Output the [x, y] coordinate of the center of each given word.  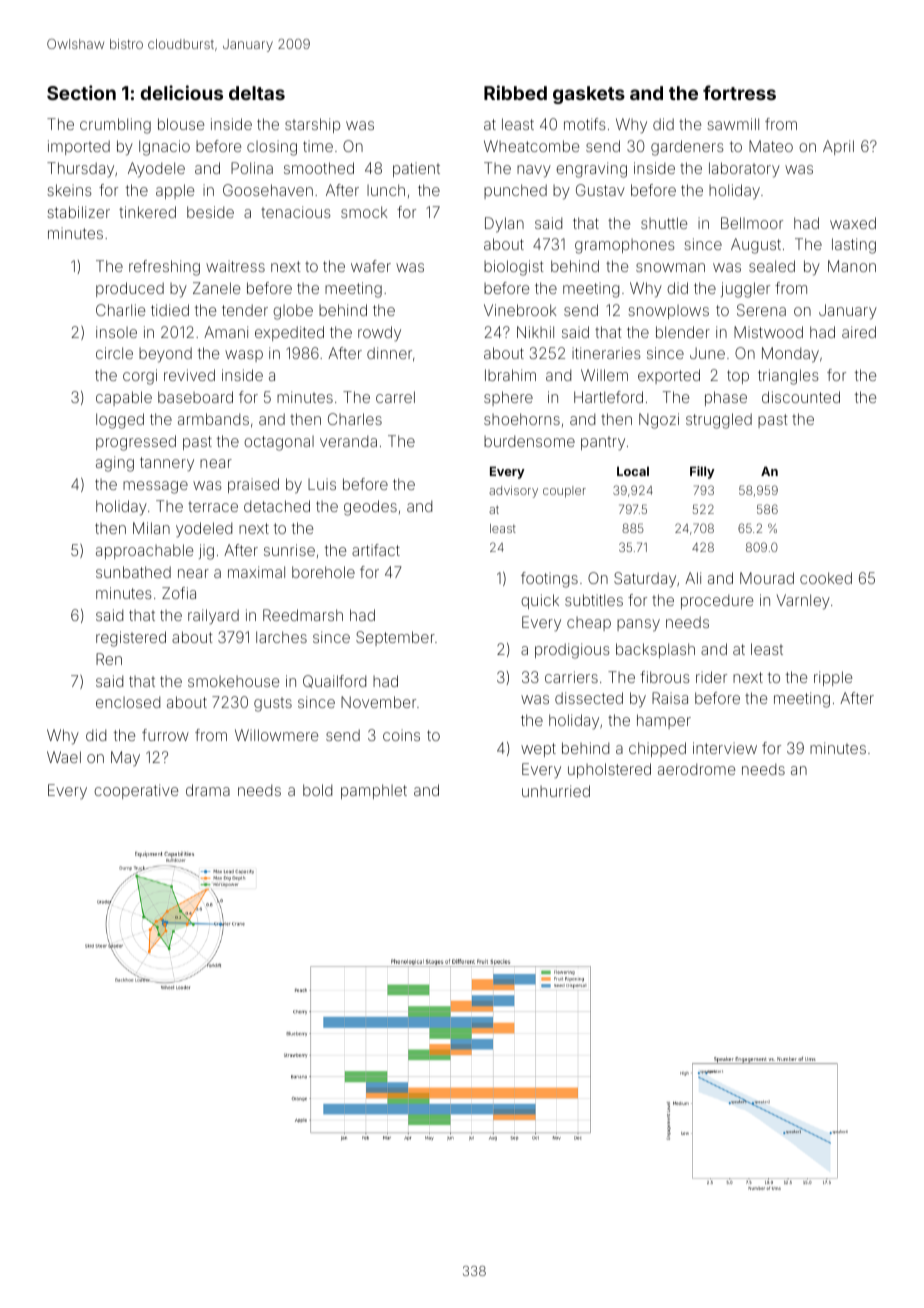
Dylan [504, 225]
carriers [571, 677]
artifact [376, 550]
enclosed [128, 702]
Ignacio [164, 148]
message [155, 487]
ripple [833, 678]
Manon [852, 266]
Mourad [767, 578]
